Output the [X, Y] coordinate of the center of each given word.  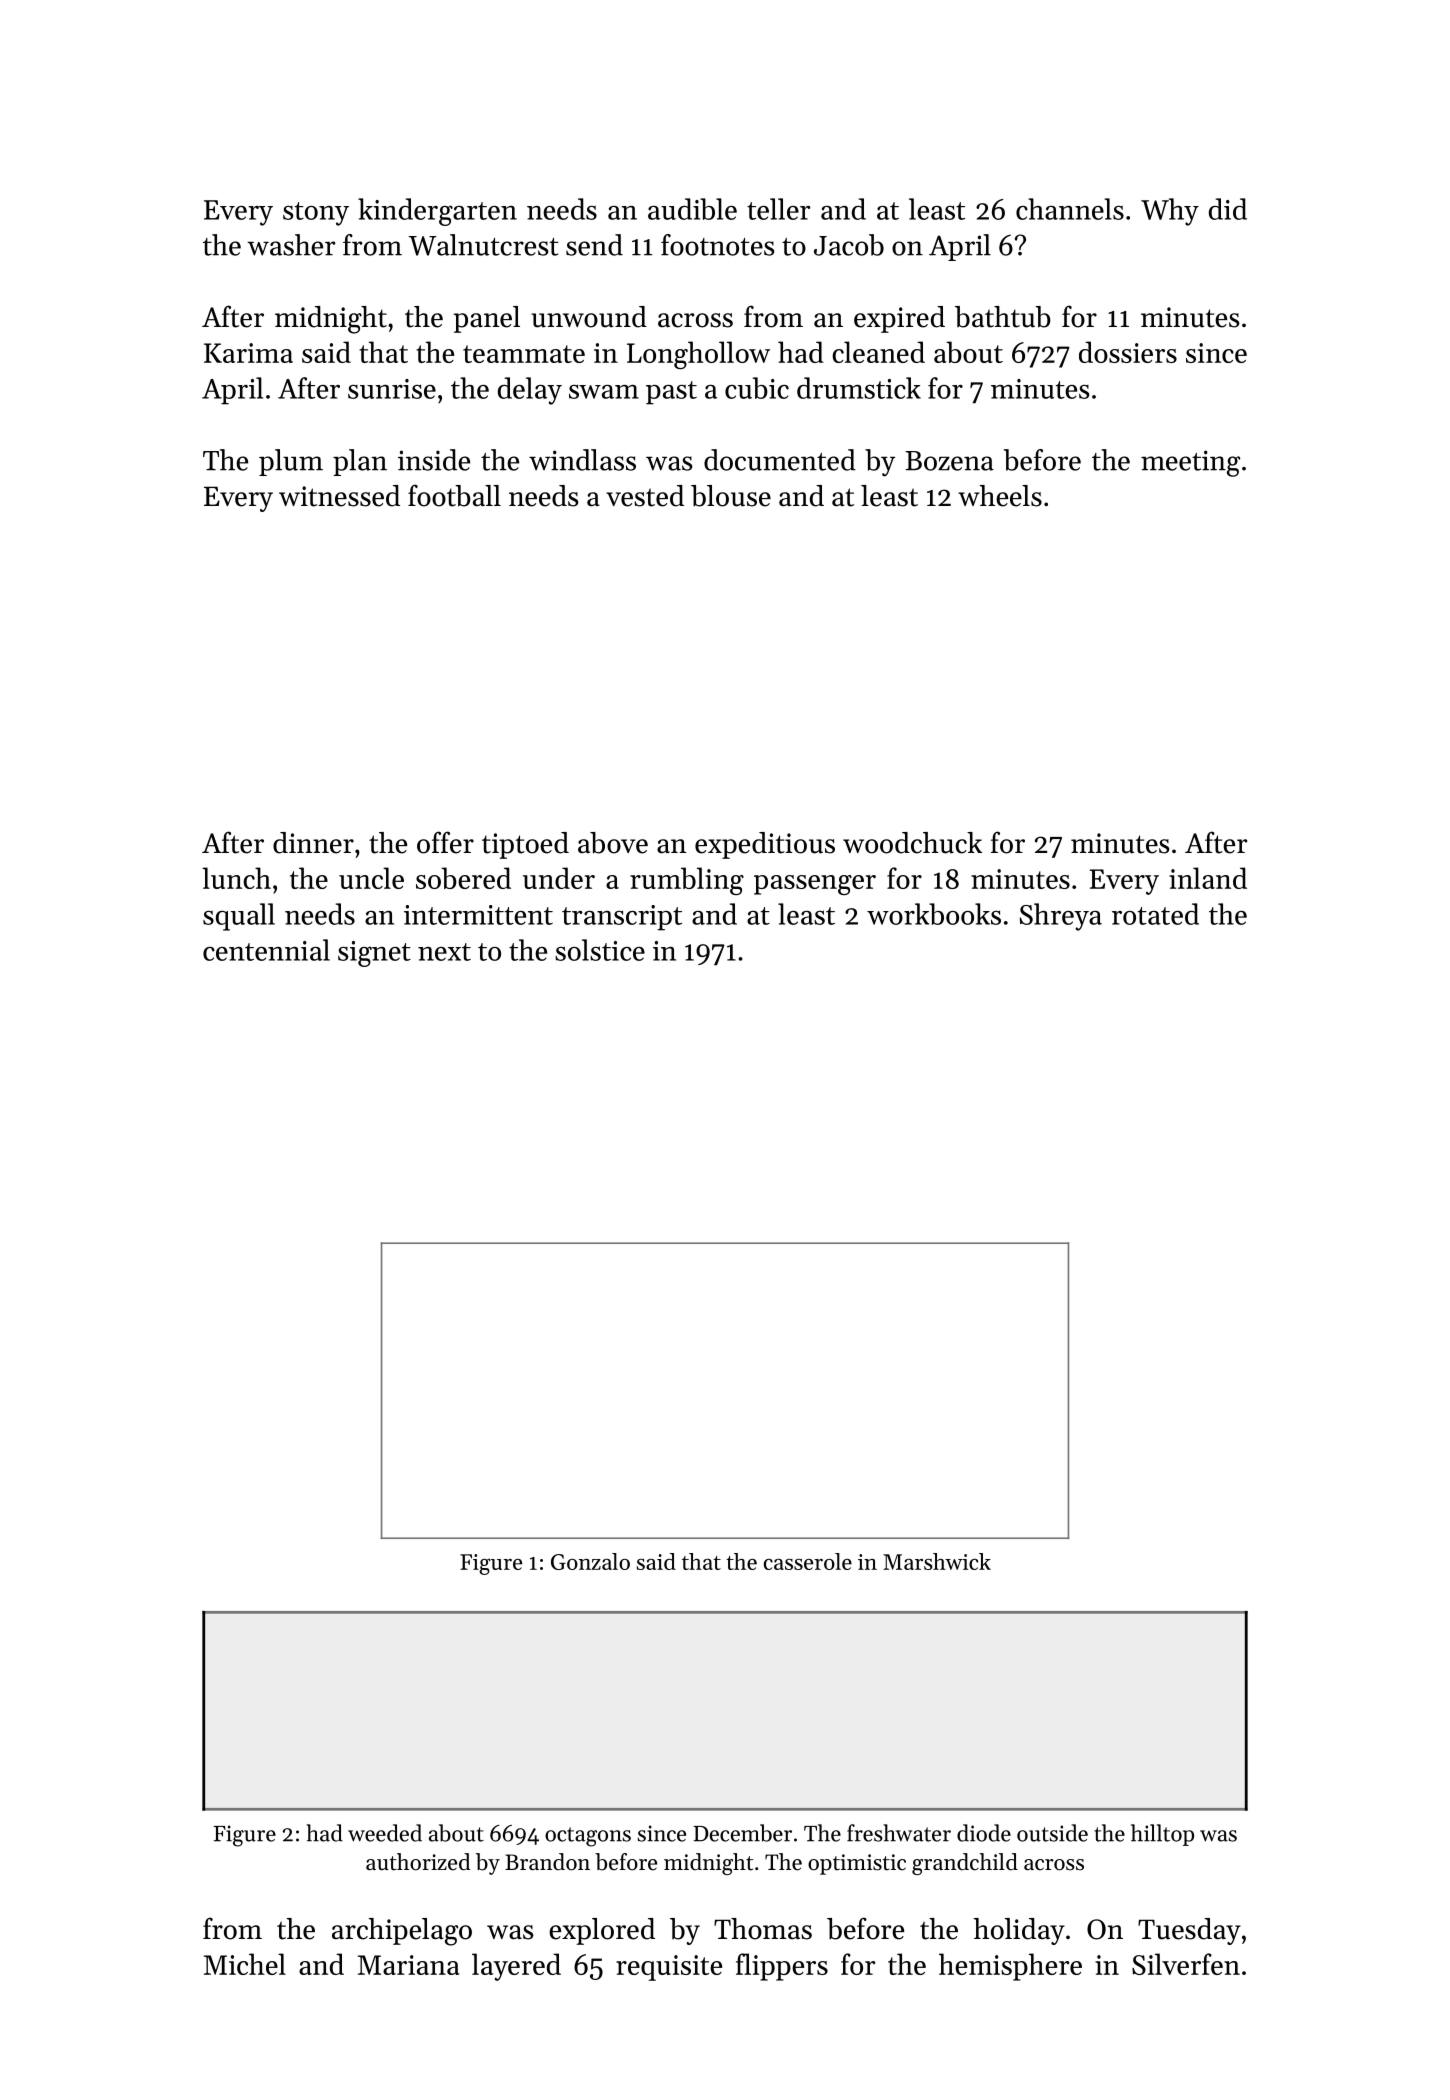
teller [779, 209]
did [1228, 209]
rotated [1155, 914]
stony [316, 214]
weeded [385, 1833]
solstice [600, 950]
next [444, 952]
